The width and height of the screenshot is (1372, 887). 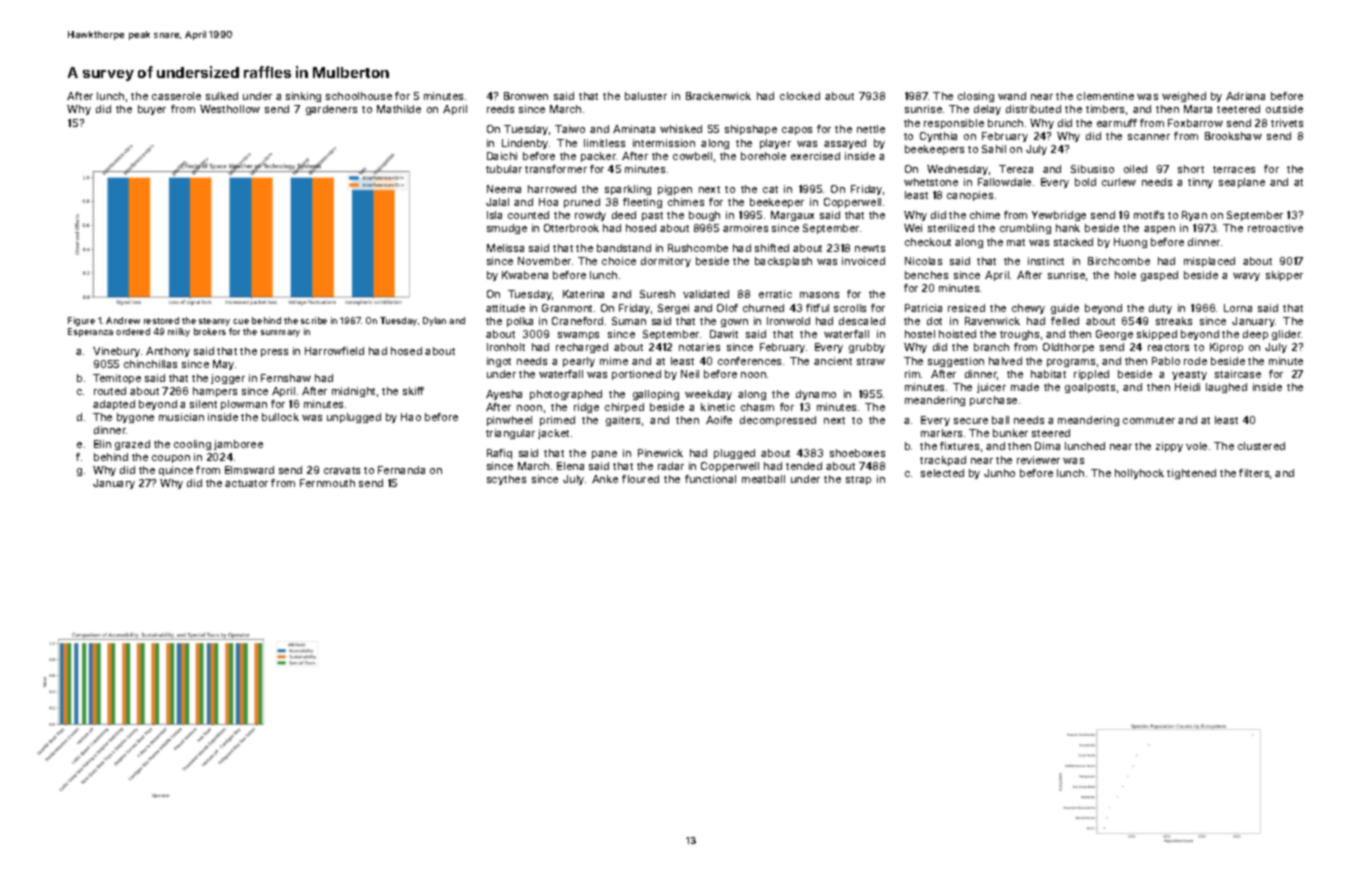 I want to click on checkout, so click(x=928, y=242).
